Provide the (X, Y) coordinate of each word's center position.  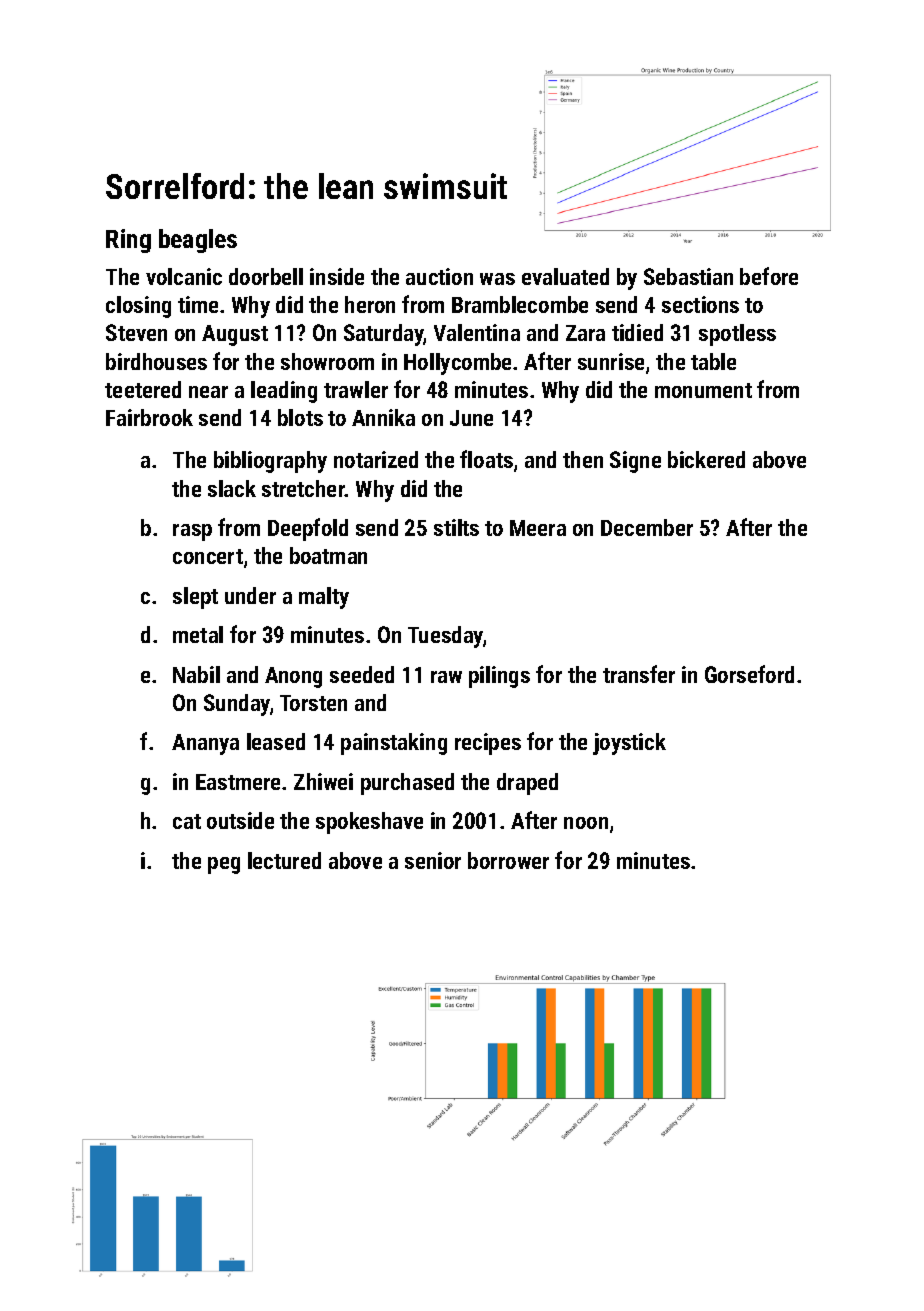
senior (433, 860)
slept (195, 598)
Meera (538, 528)
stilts (456, 527)
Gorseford (749, 674)
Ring (128, 241)
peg (224, 865)
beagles (198, 241)
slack (232, 488)
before (769, 276)
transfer (639, 674)
